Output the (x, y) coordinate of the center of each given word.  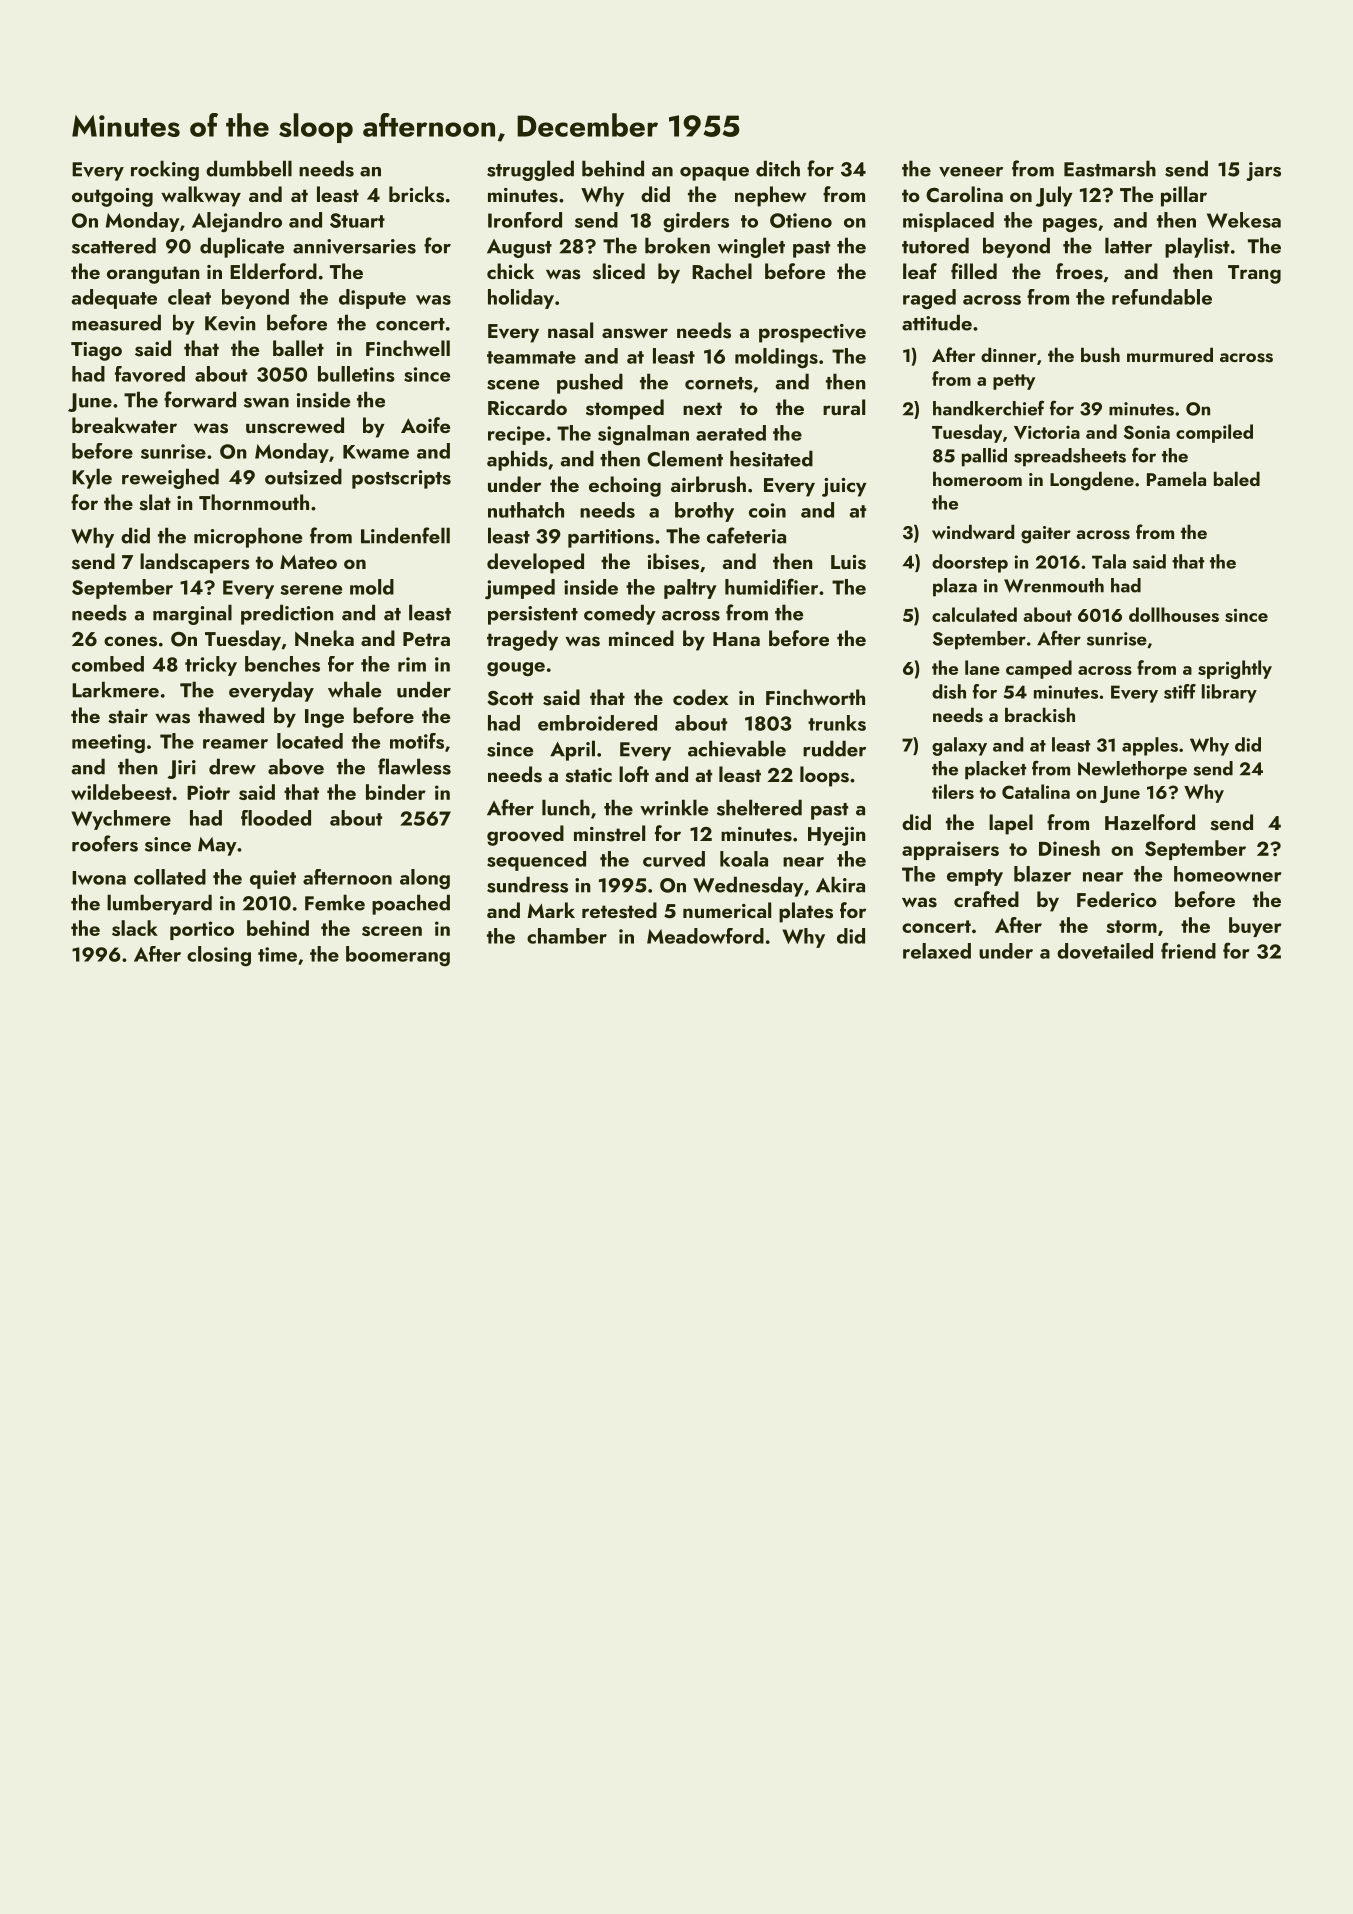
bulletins (356, 374)
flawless (414, 766)
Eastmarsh (1110, 168)
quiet (273, 879)
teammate (531, 357)
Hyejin (837, 836)
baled (1237, 478)
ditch (778, 168)
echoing (625, 486)
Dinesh (1069, 848)
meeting (108, 743)
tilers (953, 791)
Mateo (308, 562)
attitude (937, 322)
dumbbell (249, 168)
